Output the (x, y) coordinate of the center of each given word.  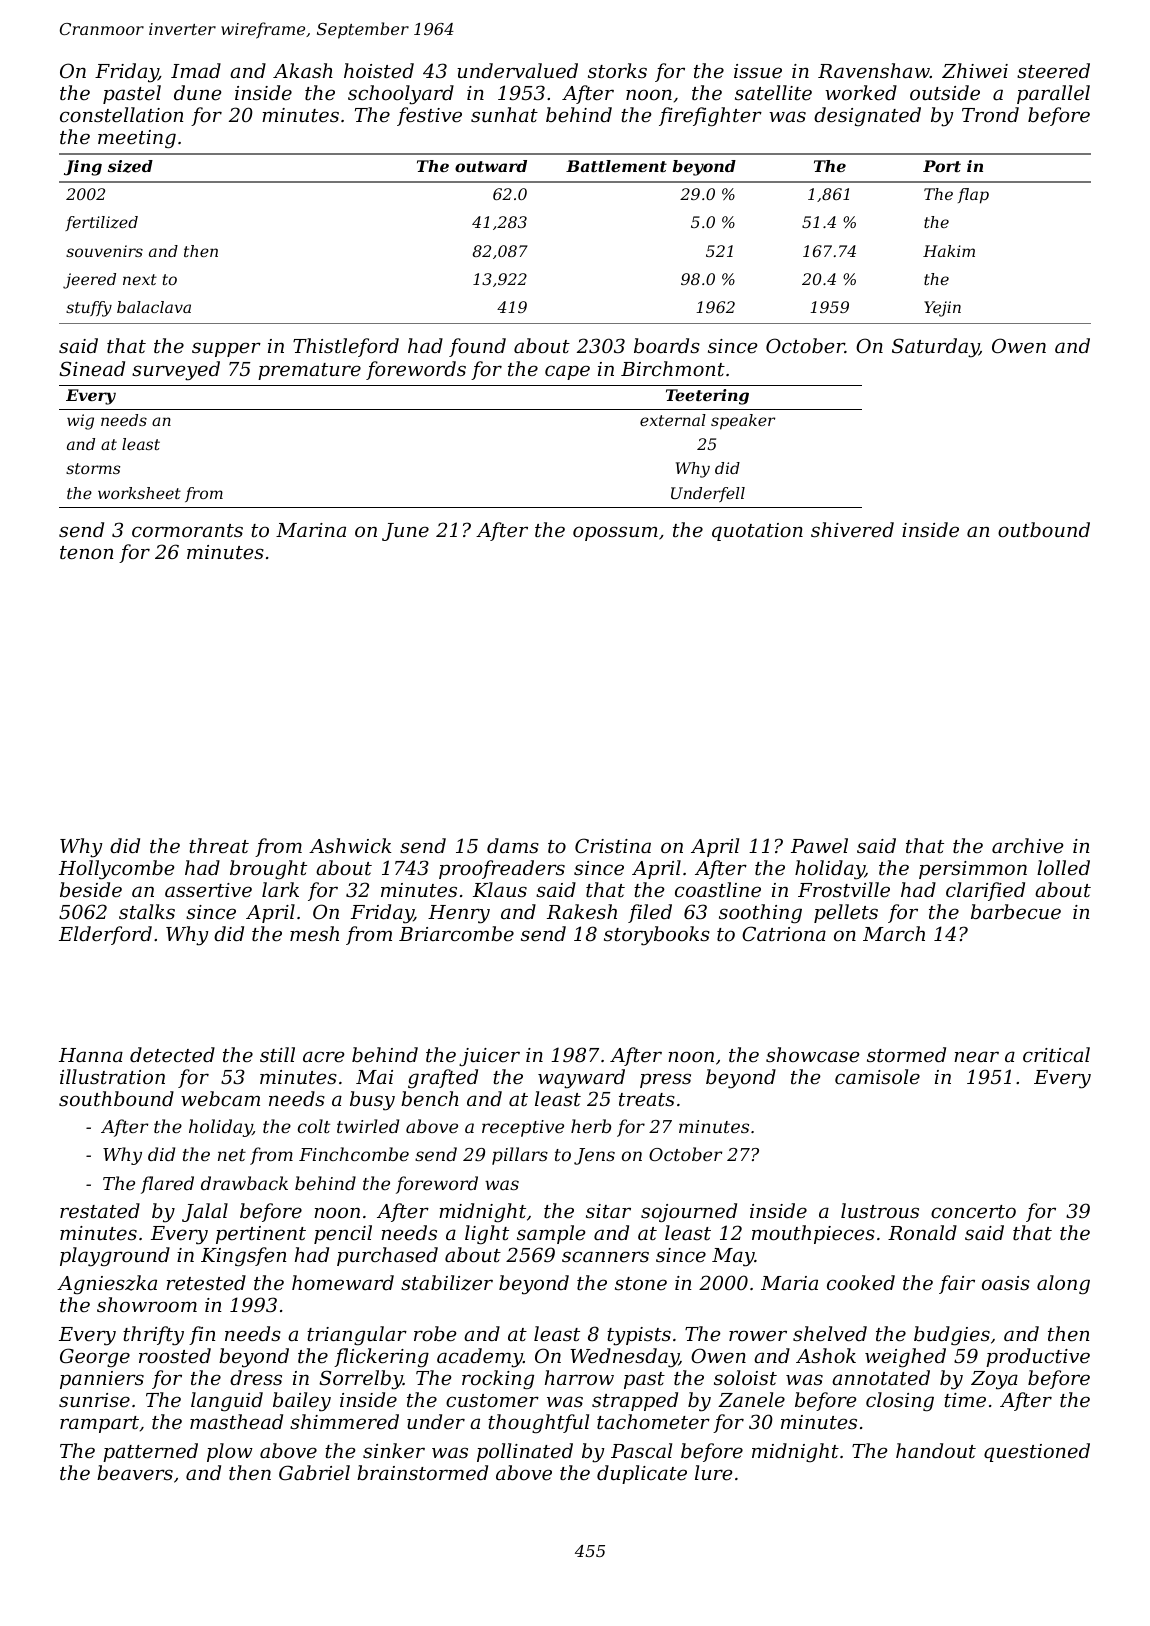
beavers (135, 1472)
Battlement (616, 166)
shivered (852, 529)
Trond (990, 114)
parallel (1053, 94)
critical (1056, 1054)
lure (714, 1472)
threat (219, 845)
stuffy (89, 309)
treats (647, 1099)
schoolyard (401, 95)
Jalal (205, 1212)
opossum (615, 533)
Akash (303, 70)
